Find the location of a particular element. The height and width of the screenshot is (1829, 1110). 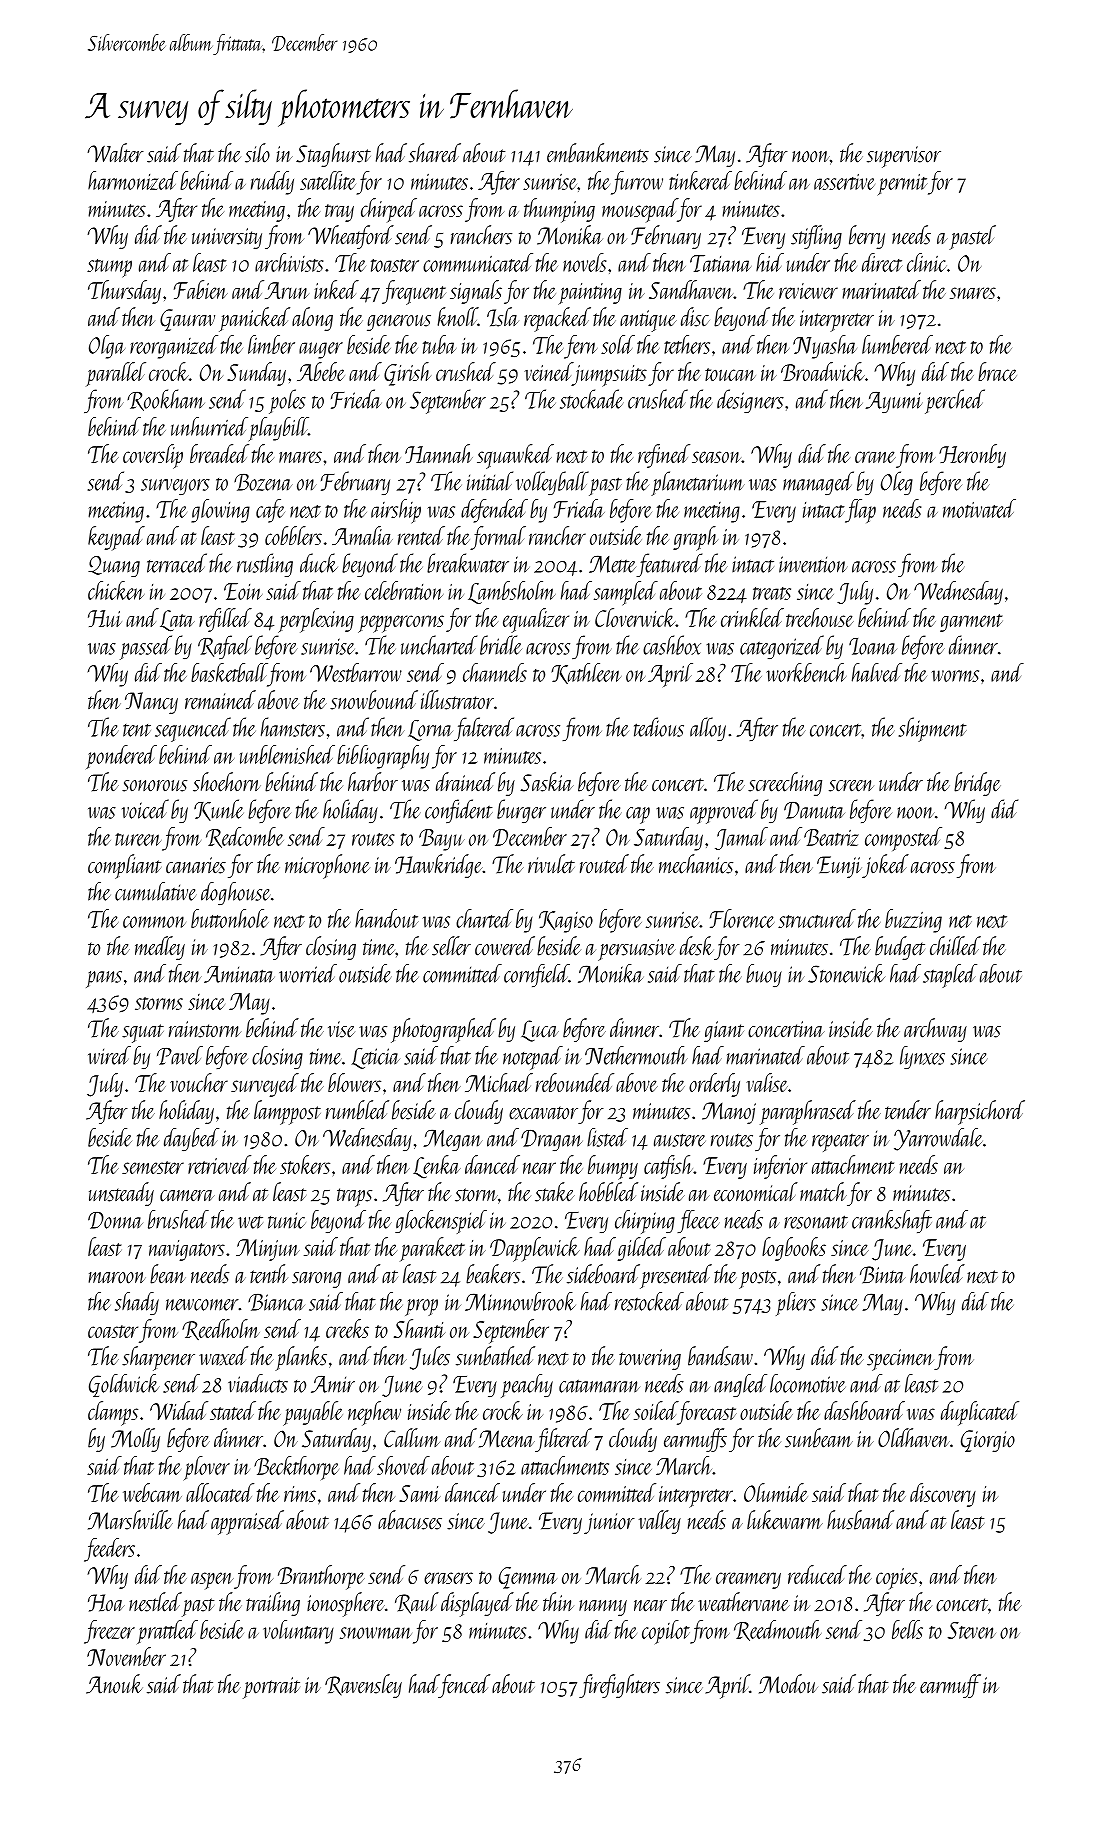

giant is located at coordinates (724, 1031).
